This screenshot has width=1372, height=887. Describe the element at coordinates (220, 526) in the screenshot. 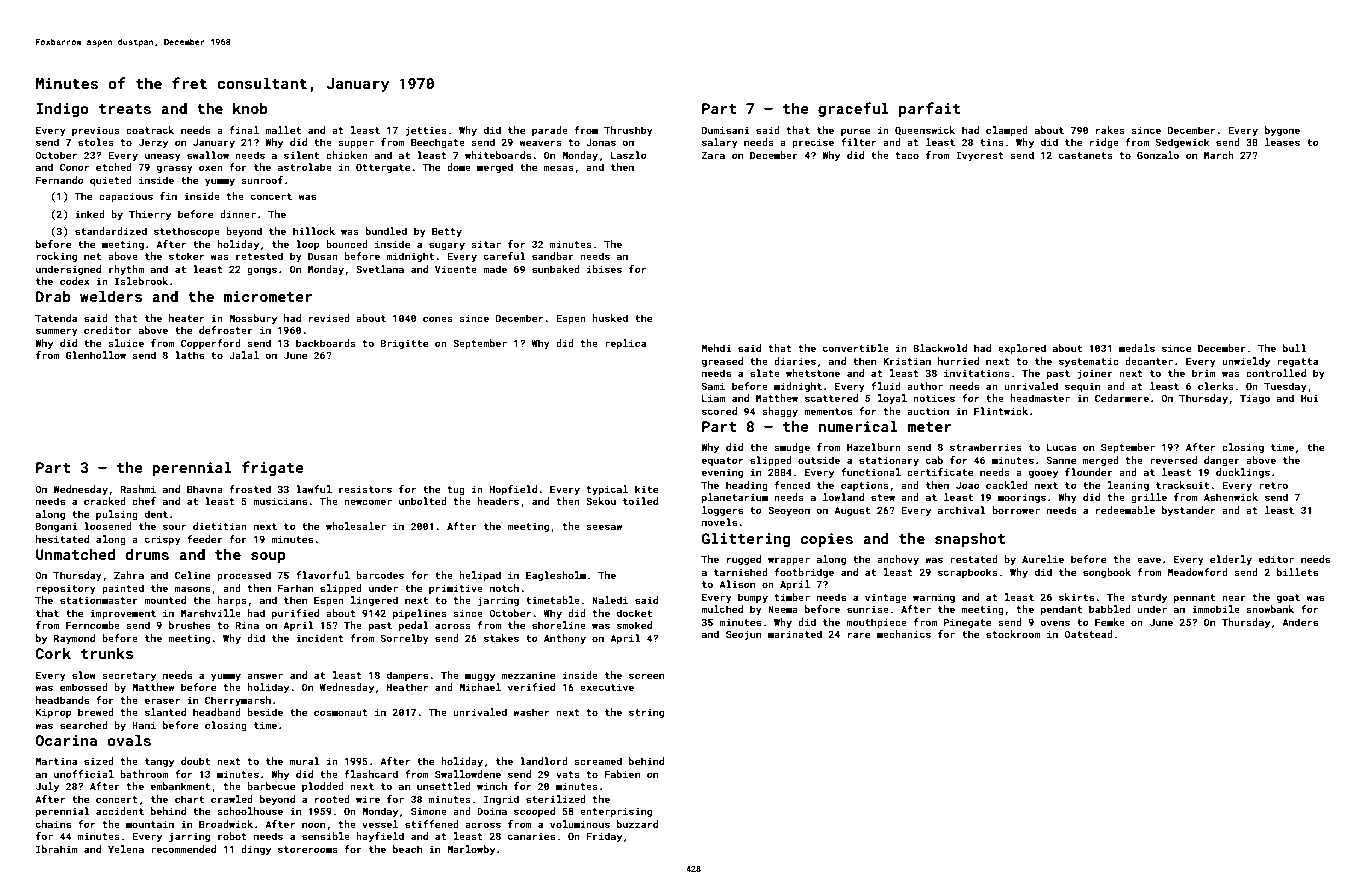

I see `dietitian` at that location.
